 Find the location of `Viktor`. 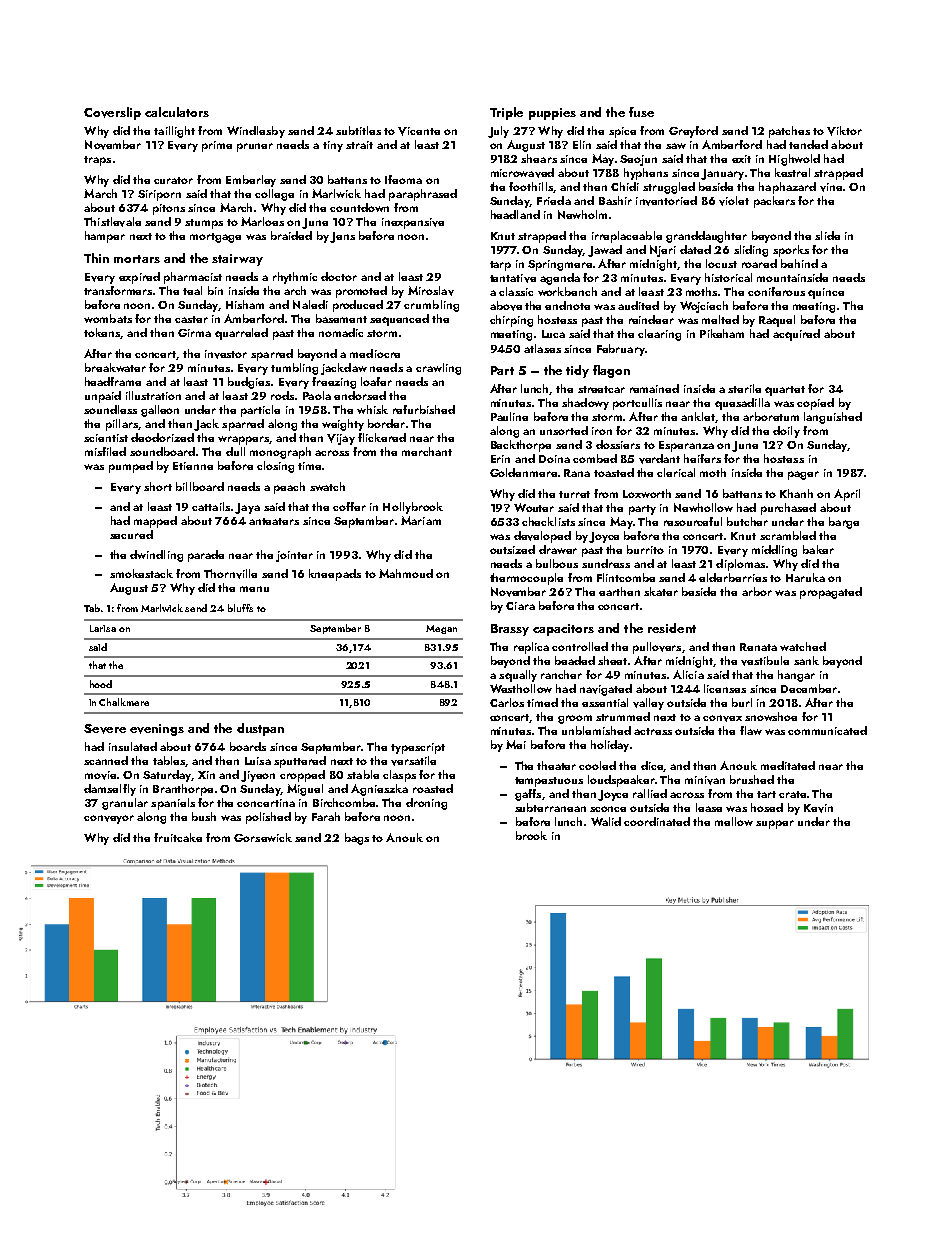

Viktor is located at coordinates (844, 131).
